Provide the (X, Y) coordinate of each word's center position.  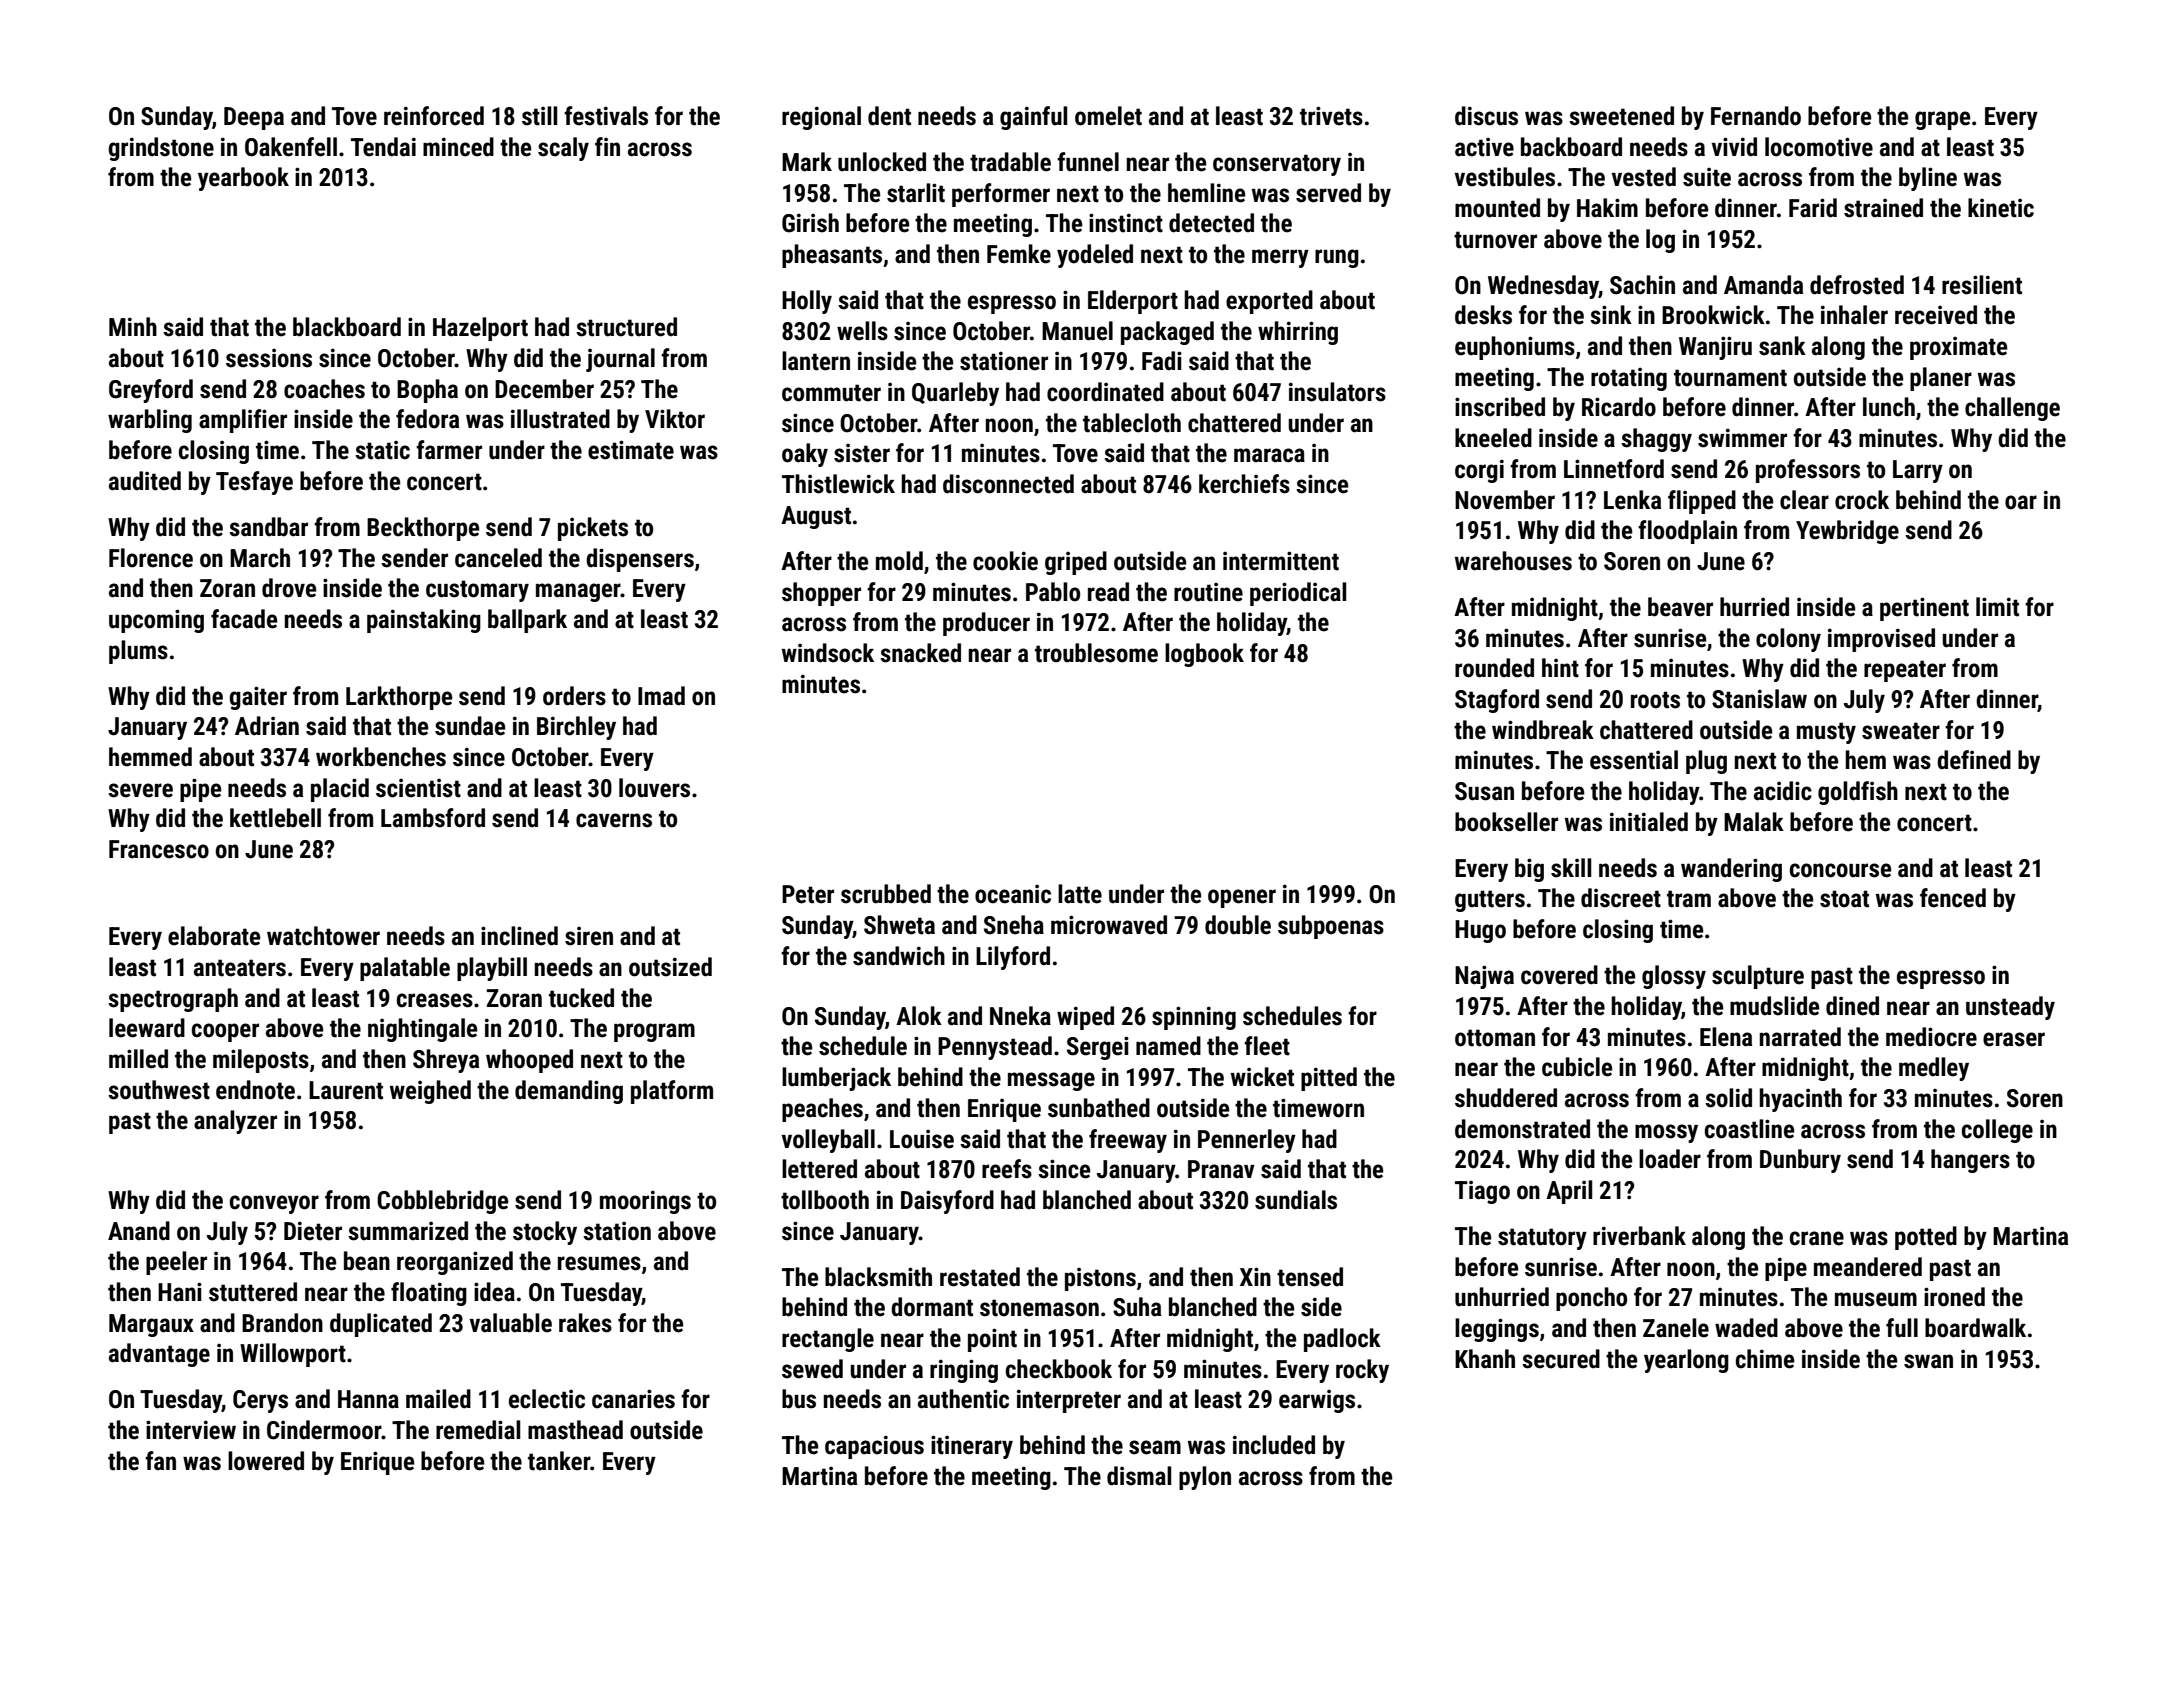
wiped (1085, 1018)
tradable (1010, 162)
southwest (159, 1090)
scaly (563, 149)
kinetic (2001, 208)
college (1997, 1131)
